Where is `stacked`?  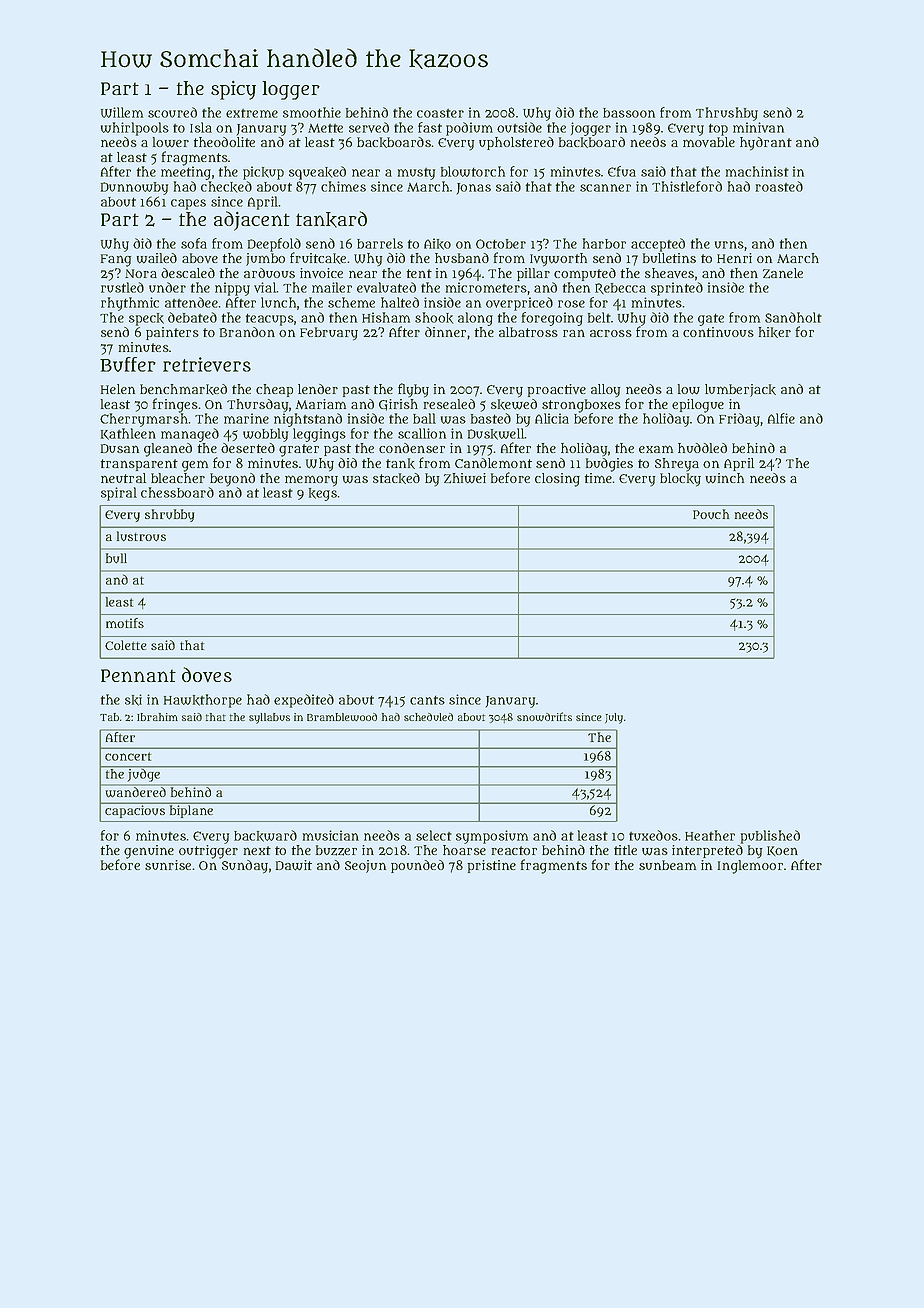
stacked is located at coordinates (396, 478).
